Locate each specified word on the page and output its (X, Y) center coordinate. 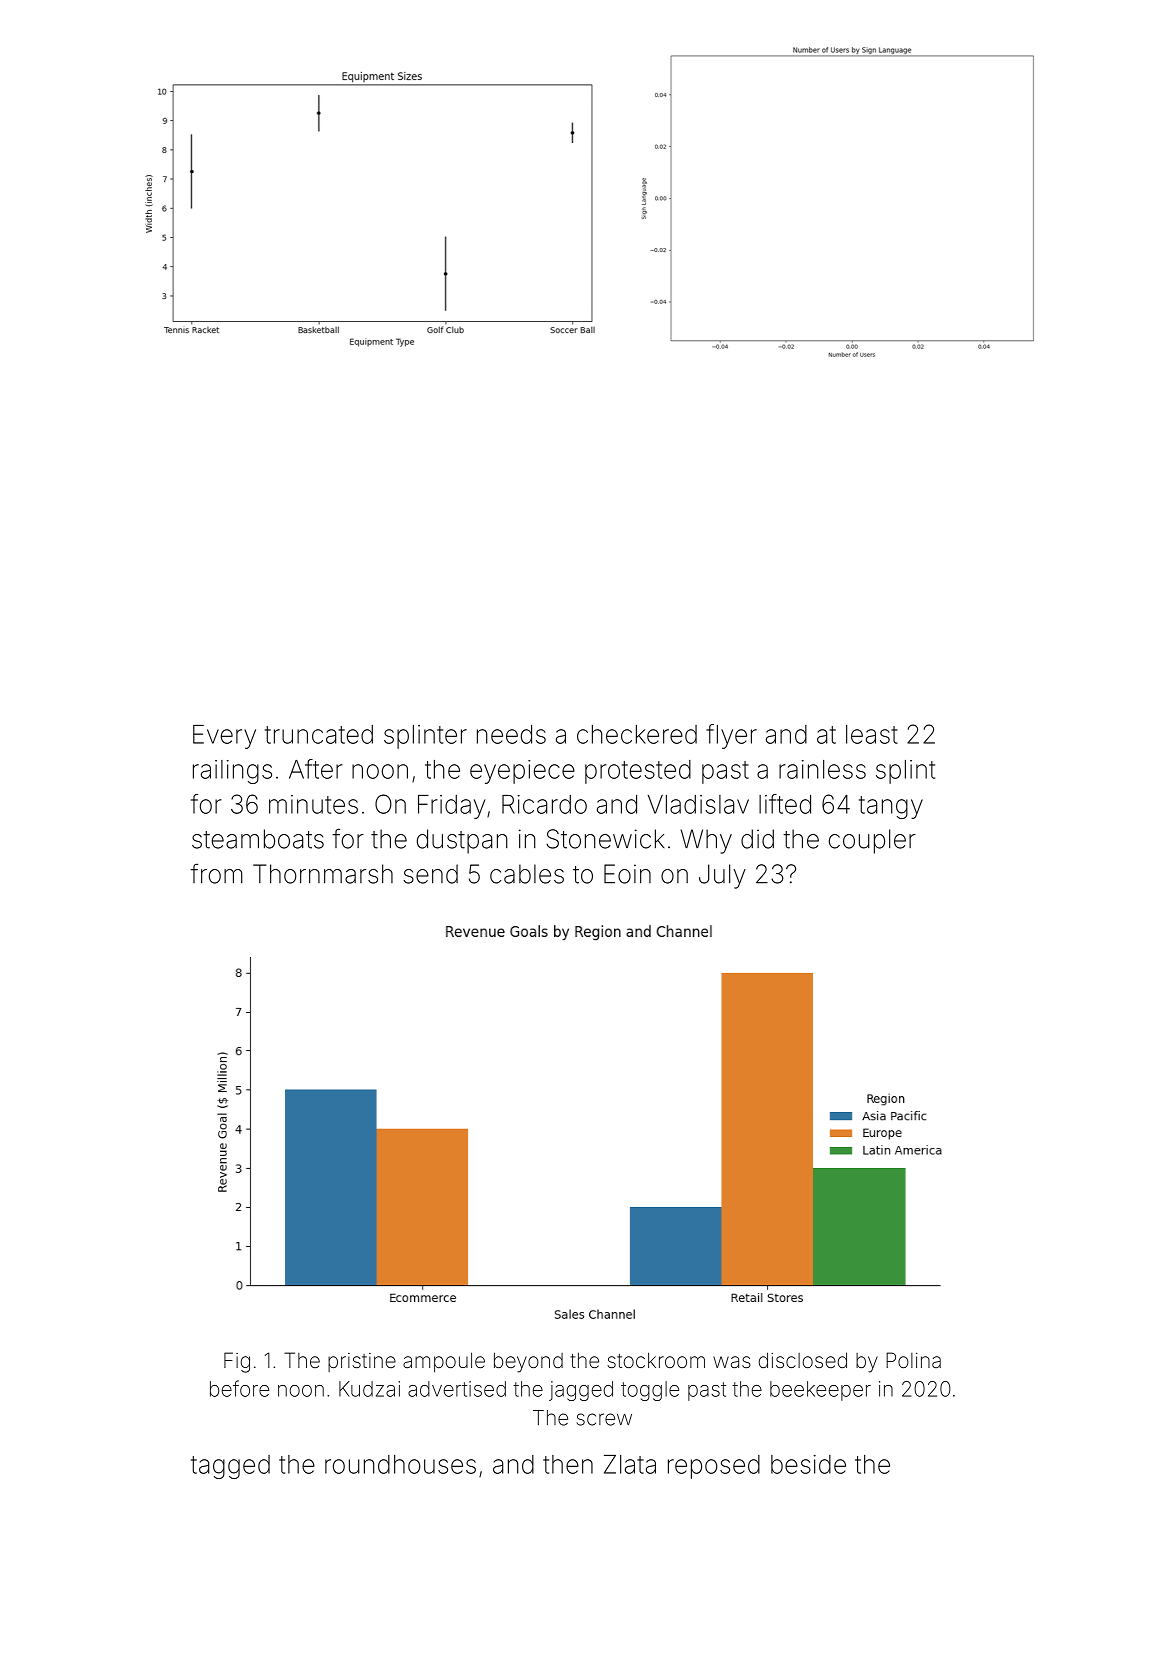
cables (527, 874)
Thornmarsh (323, 874)
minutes (313, 804)
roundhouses (400, 1464)
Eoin (627, 874)
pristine (362, 1362)
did (757, 839)
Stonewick (605, 839)
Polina (913, 1360)
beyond (528, 1362)
